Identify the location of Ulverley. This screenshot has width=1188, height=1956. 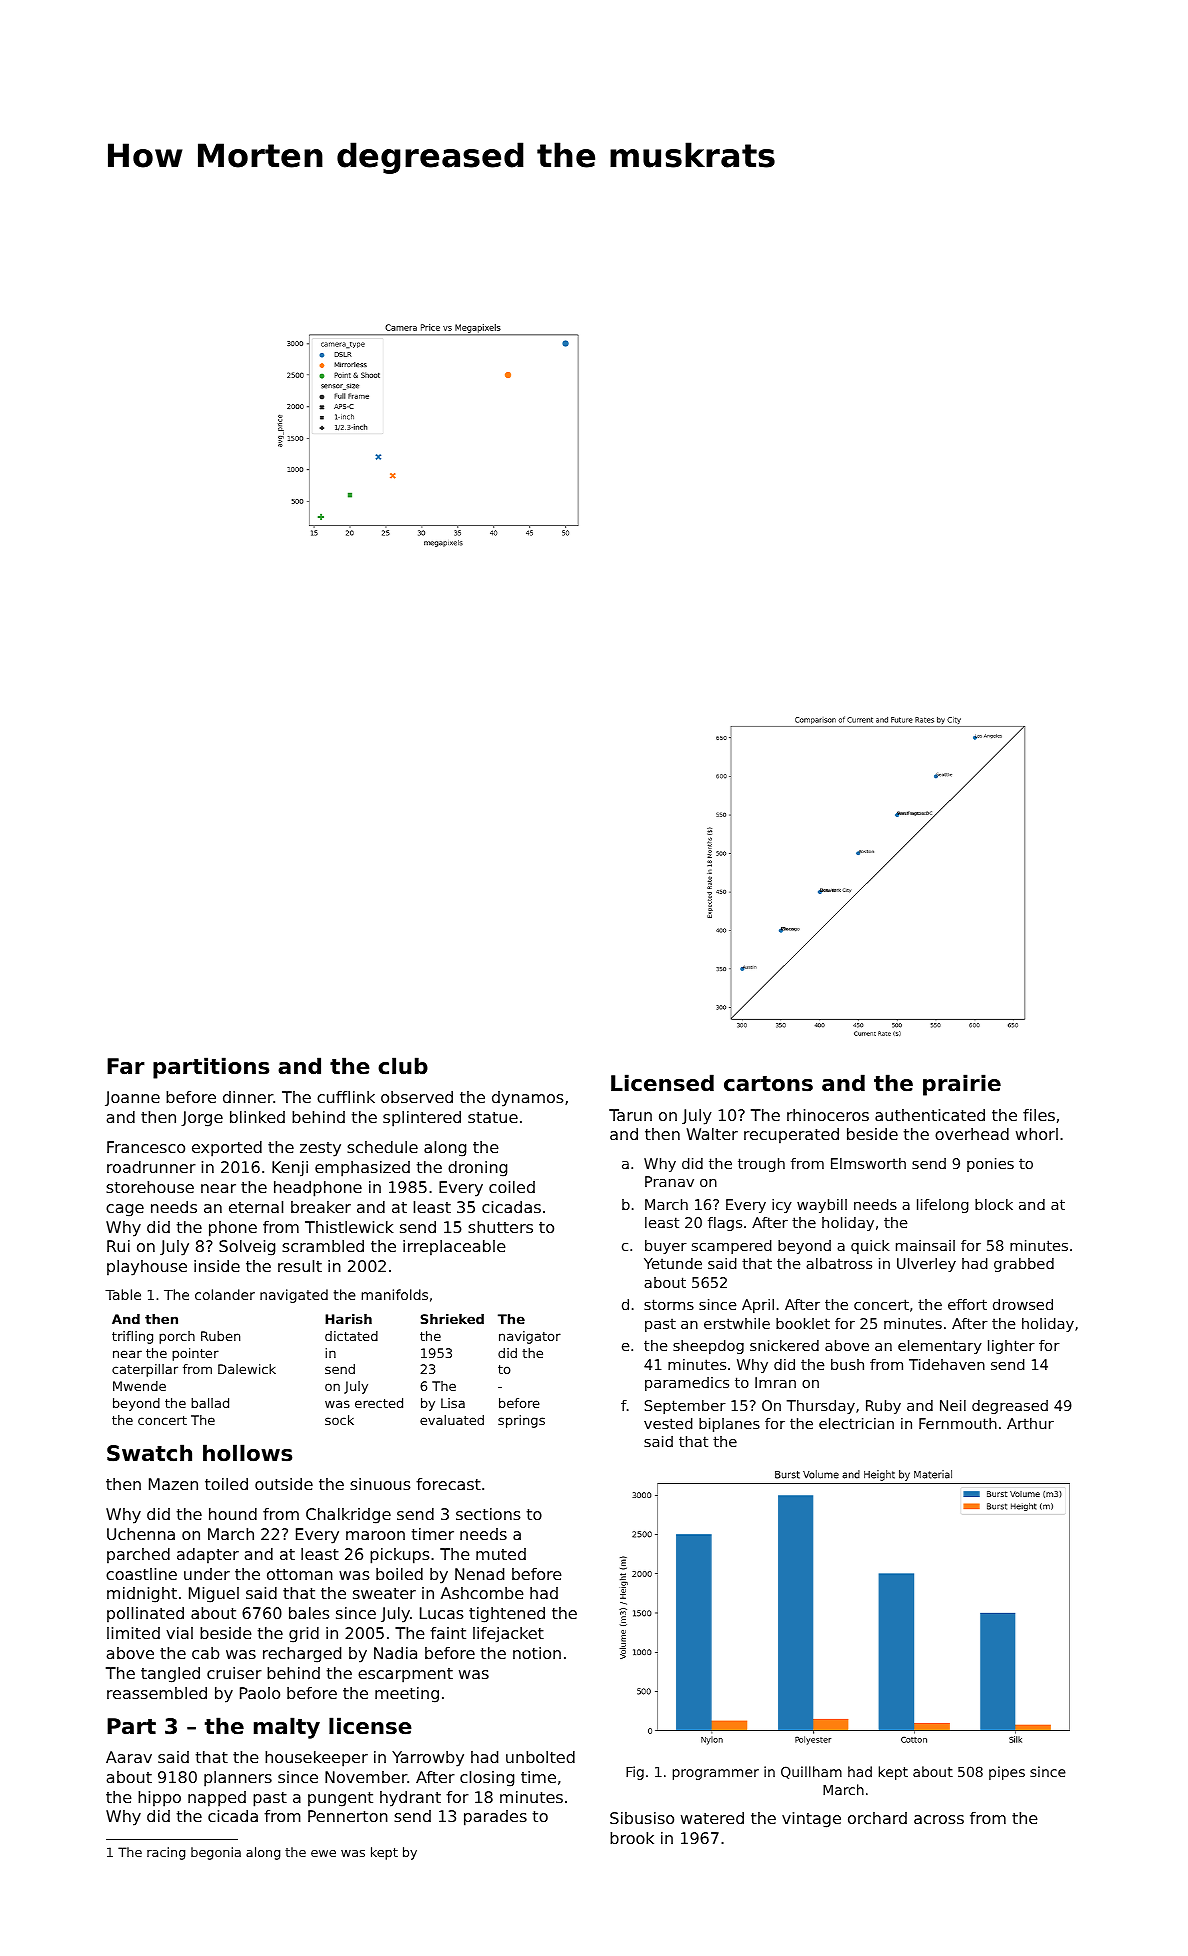
(926, 1265).
